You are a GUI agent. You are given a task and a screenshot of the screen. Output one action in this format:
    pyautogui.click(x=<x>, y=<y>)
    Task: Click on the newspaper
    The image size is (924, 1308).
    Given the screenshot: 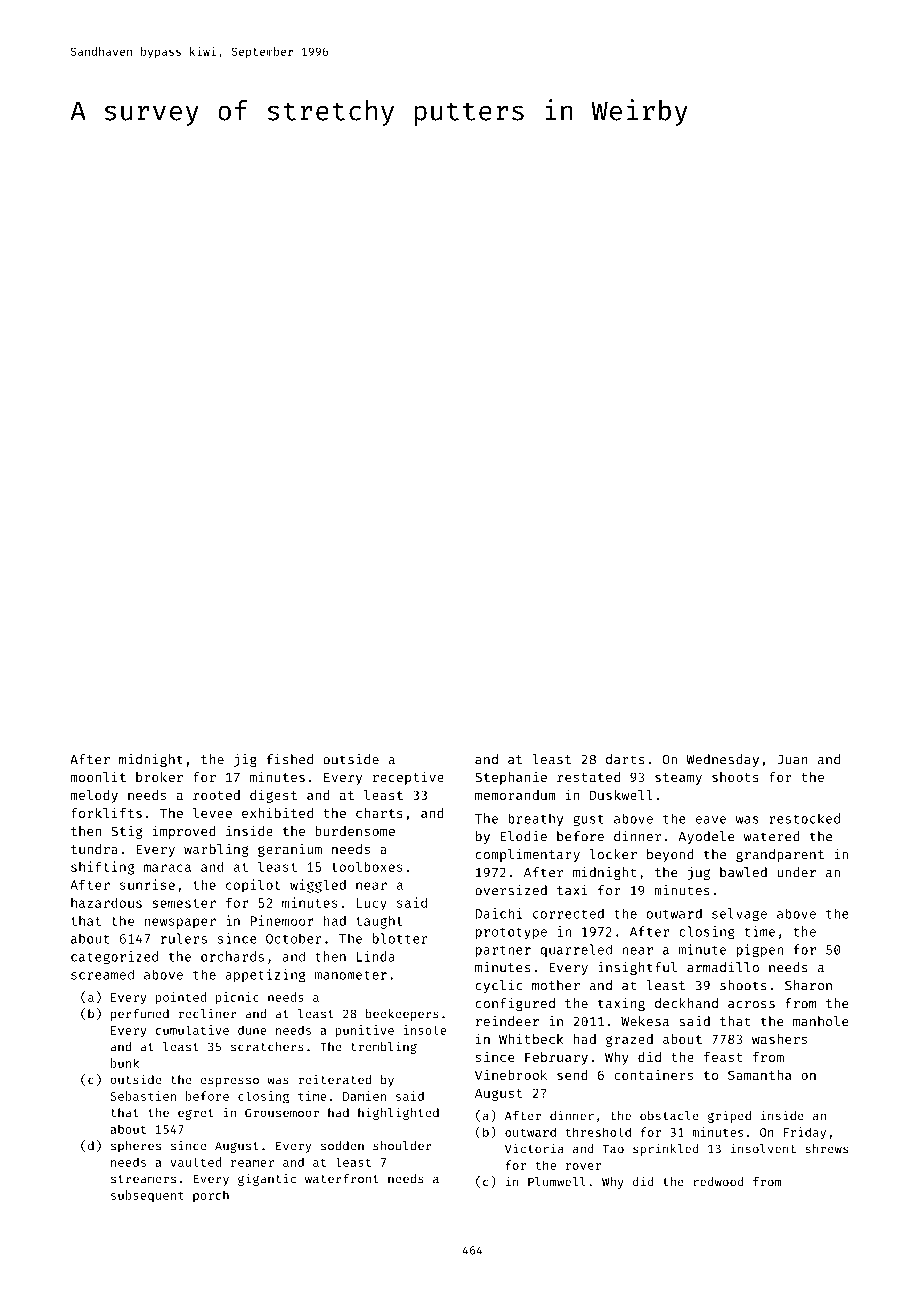 What is the action you would take?
    pyautogui.click(x=180, y=923)
